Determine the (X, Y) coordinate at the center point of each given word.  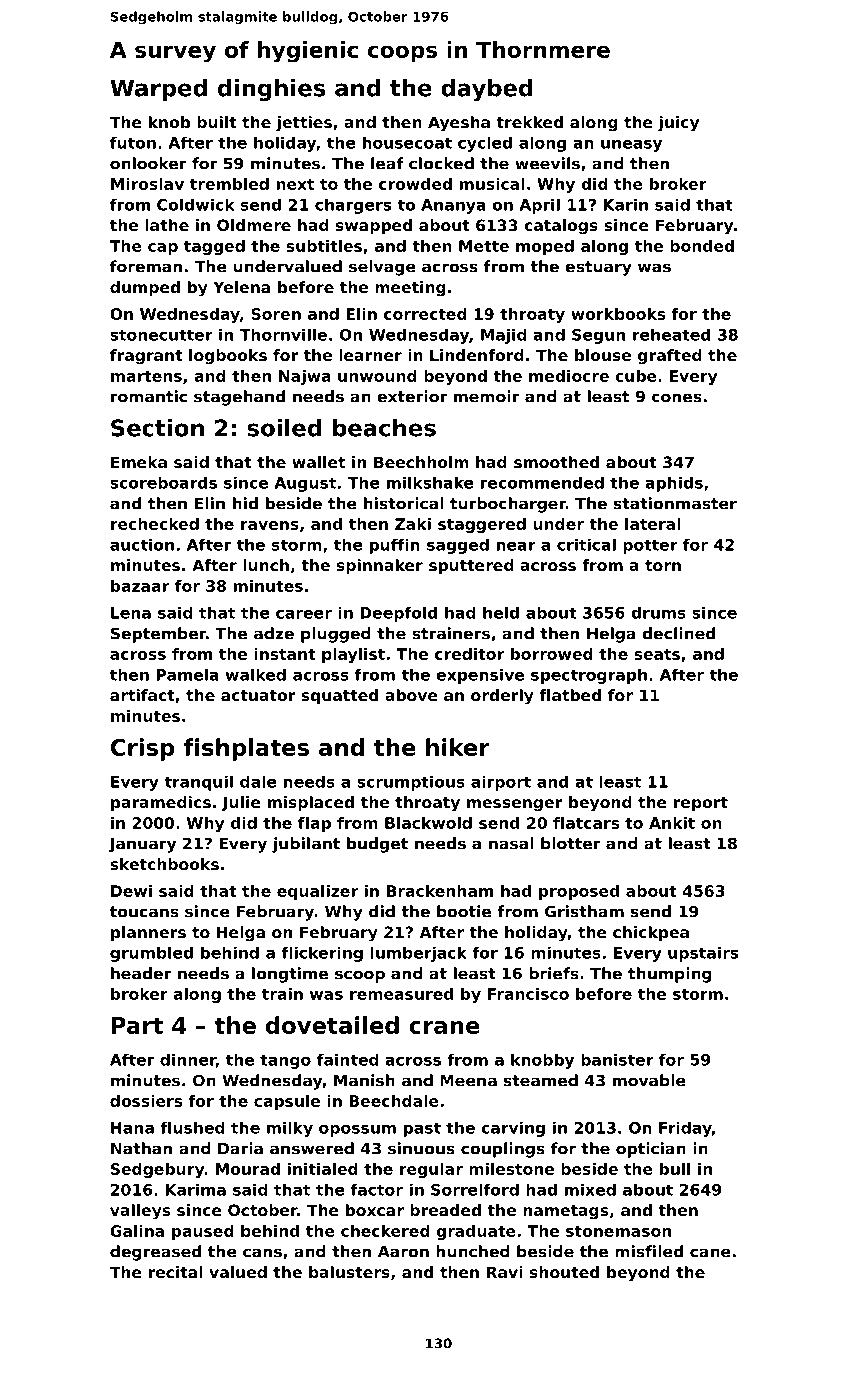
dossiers (146, 1101)
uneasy (631, 146)
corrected (425, 314)
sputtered (471, 567)
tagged (214, 247)
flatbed (570, 695)
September (158, 635)
